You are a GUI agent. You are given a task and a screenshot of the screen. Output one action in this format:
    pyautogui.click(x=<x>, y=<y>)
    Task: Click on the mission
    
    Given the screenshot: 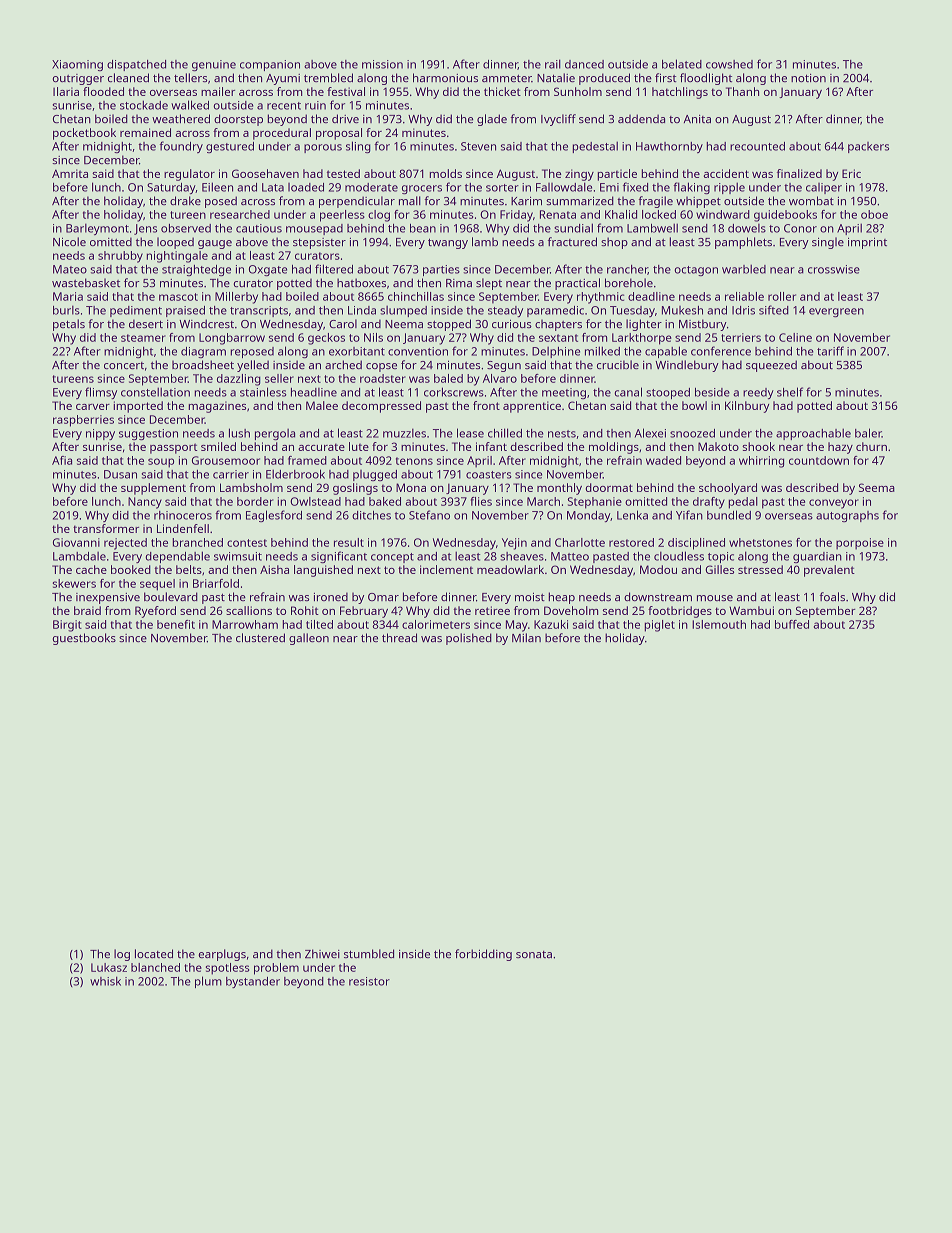 What is the action you would take?
    pyautogui.click(x=382, y=64)
